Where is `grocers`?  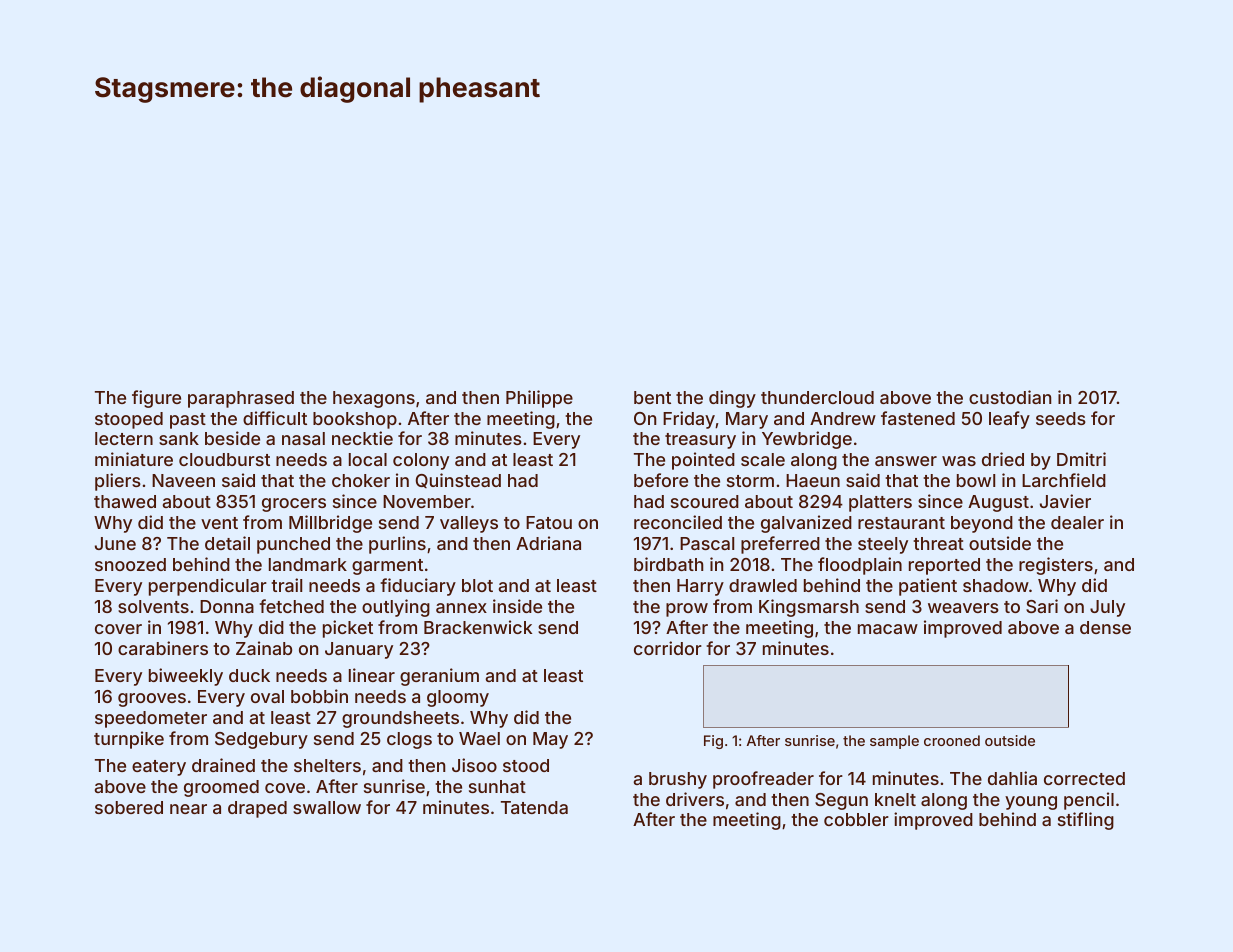 grocers is located at coordinates (294, 505).
